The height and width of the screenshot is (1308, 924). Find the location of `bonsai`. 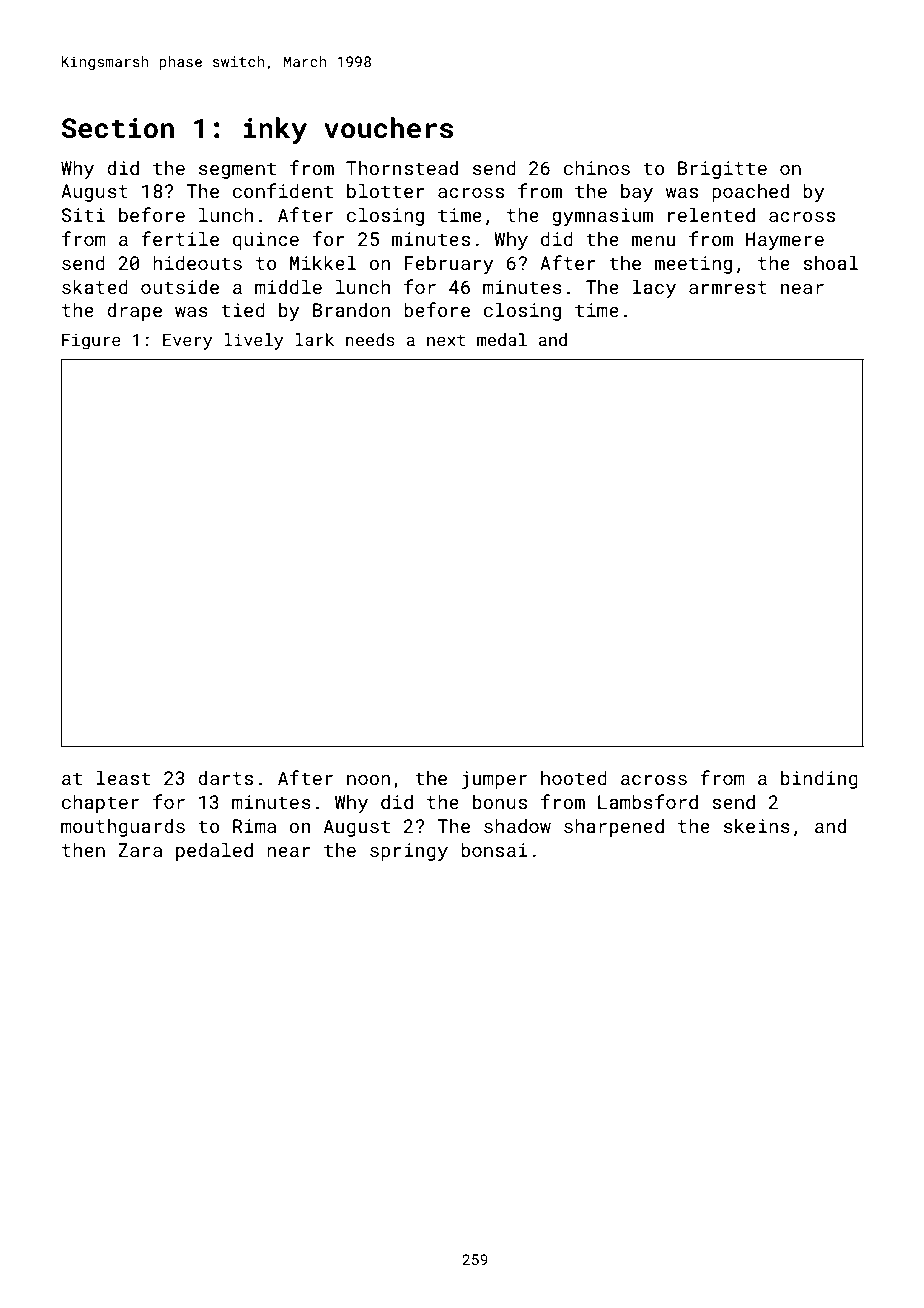

bonsai is located at coordinates (494, 849).
